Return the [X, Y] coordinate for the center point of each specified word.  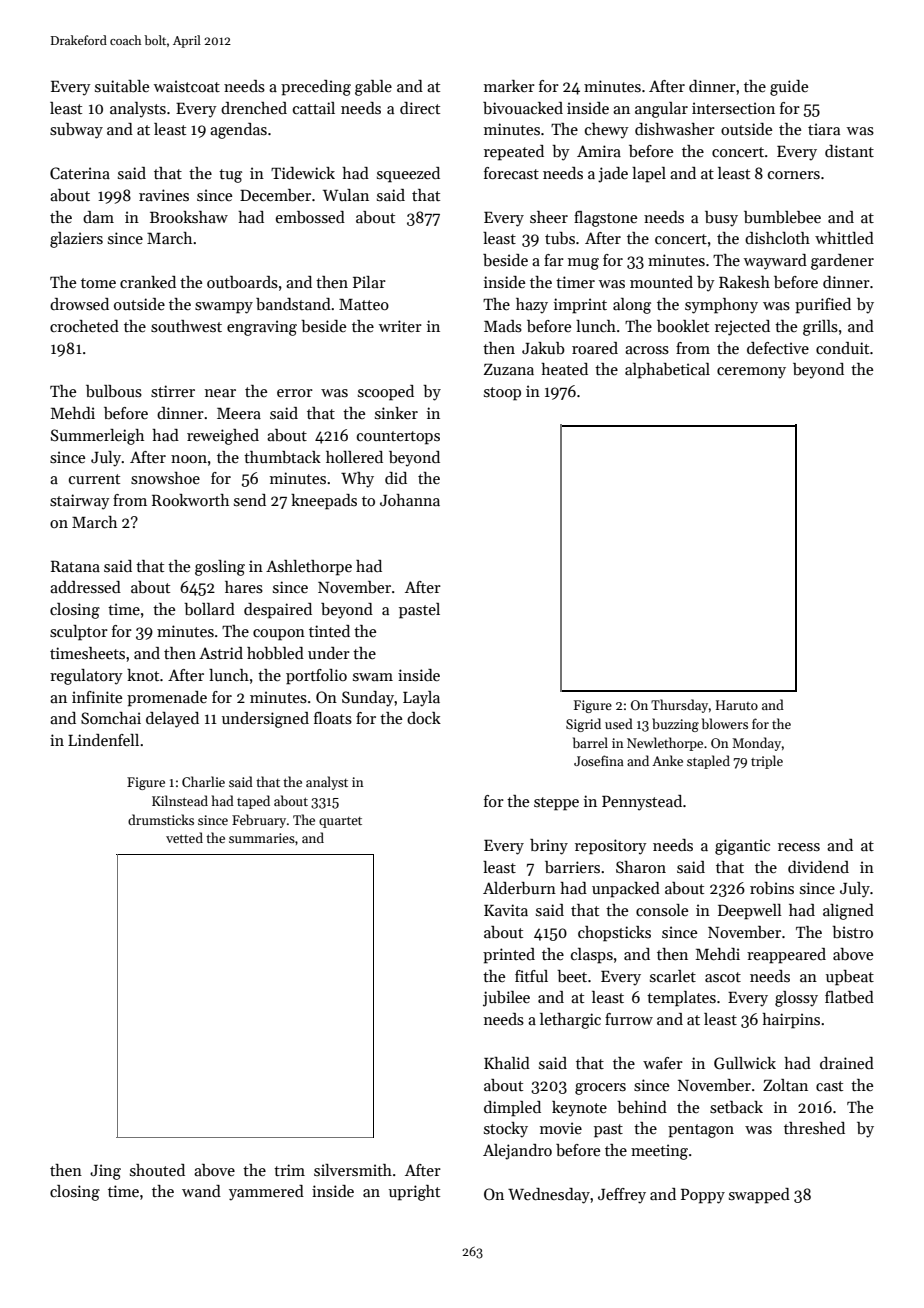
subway [76, 131]
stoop [502, 394]
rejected [742, 328]
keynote [579, 1109]
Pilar [369, 282]
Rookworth [190, 500]
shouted [157, 1170]
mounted [661, 282]
